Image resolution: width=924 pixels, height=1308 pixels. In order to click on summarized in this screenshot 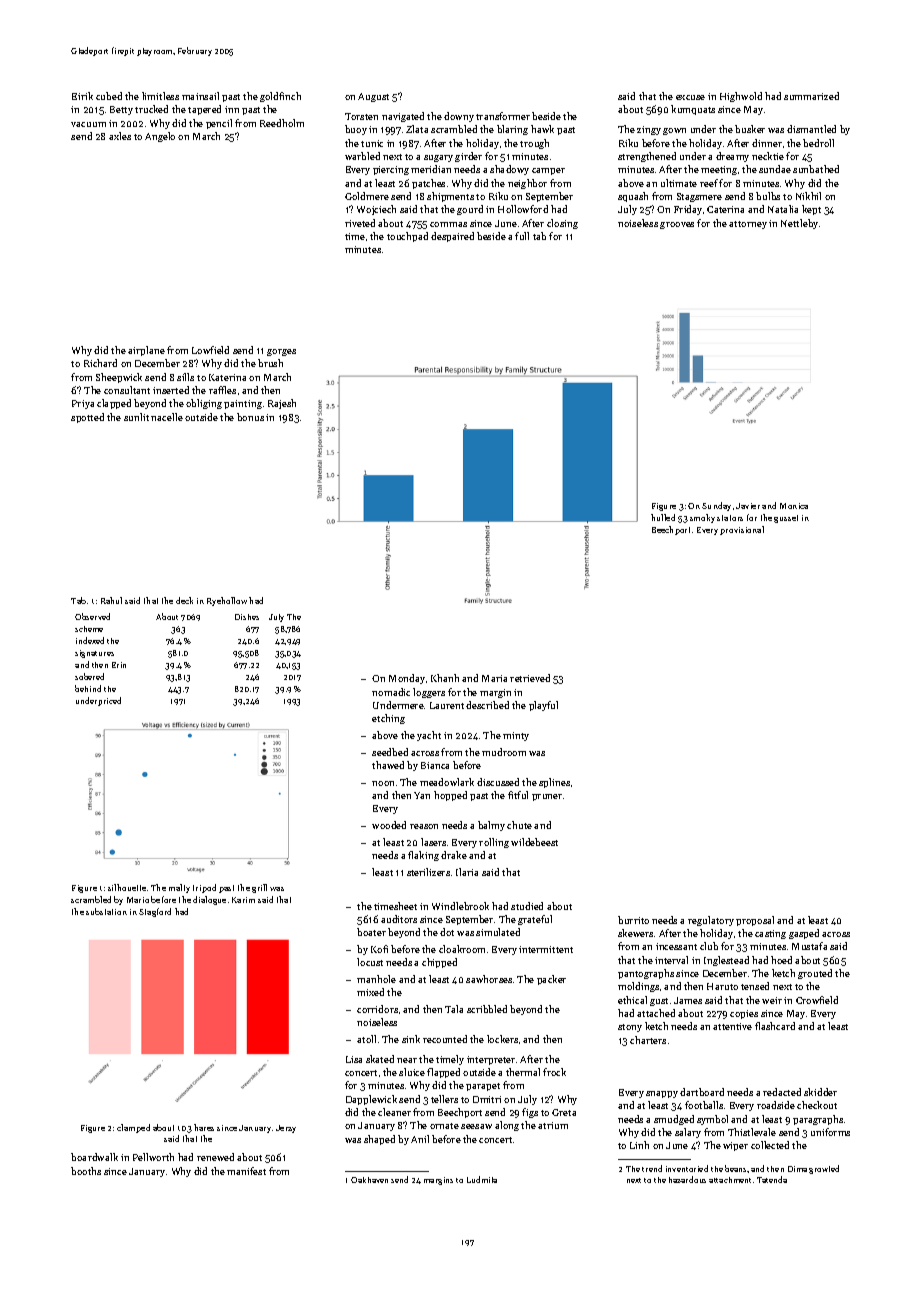, I will do `click(811, 96)`.
